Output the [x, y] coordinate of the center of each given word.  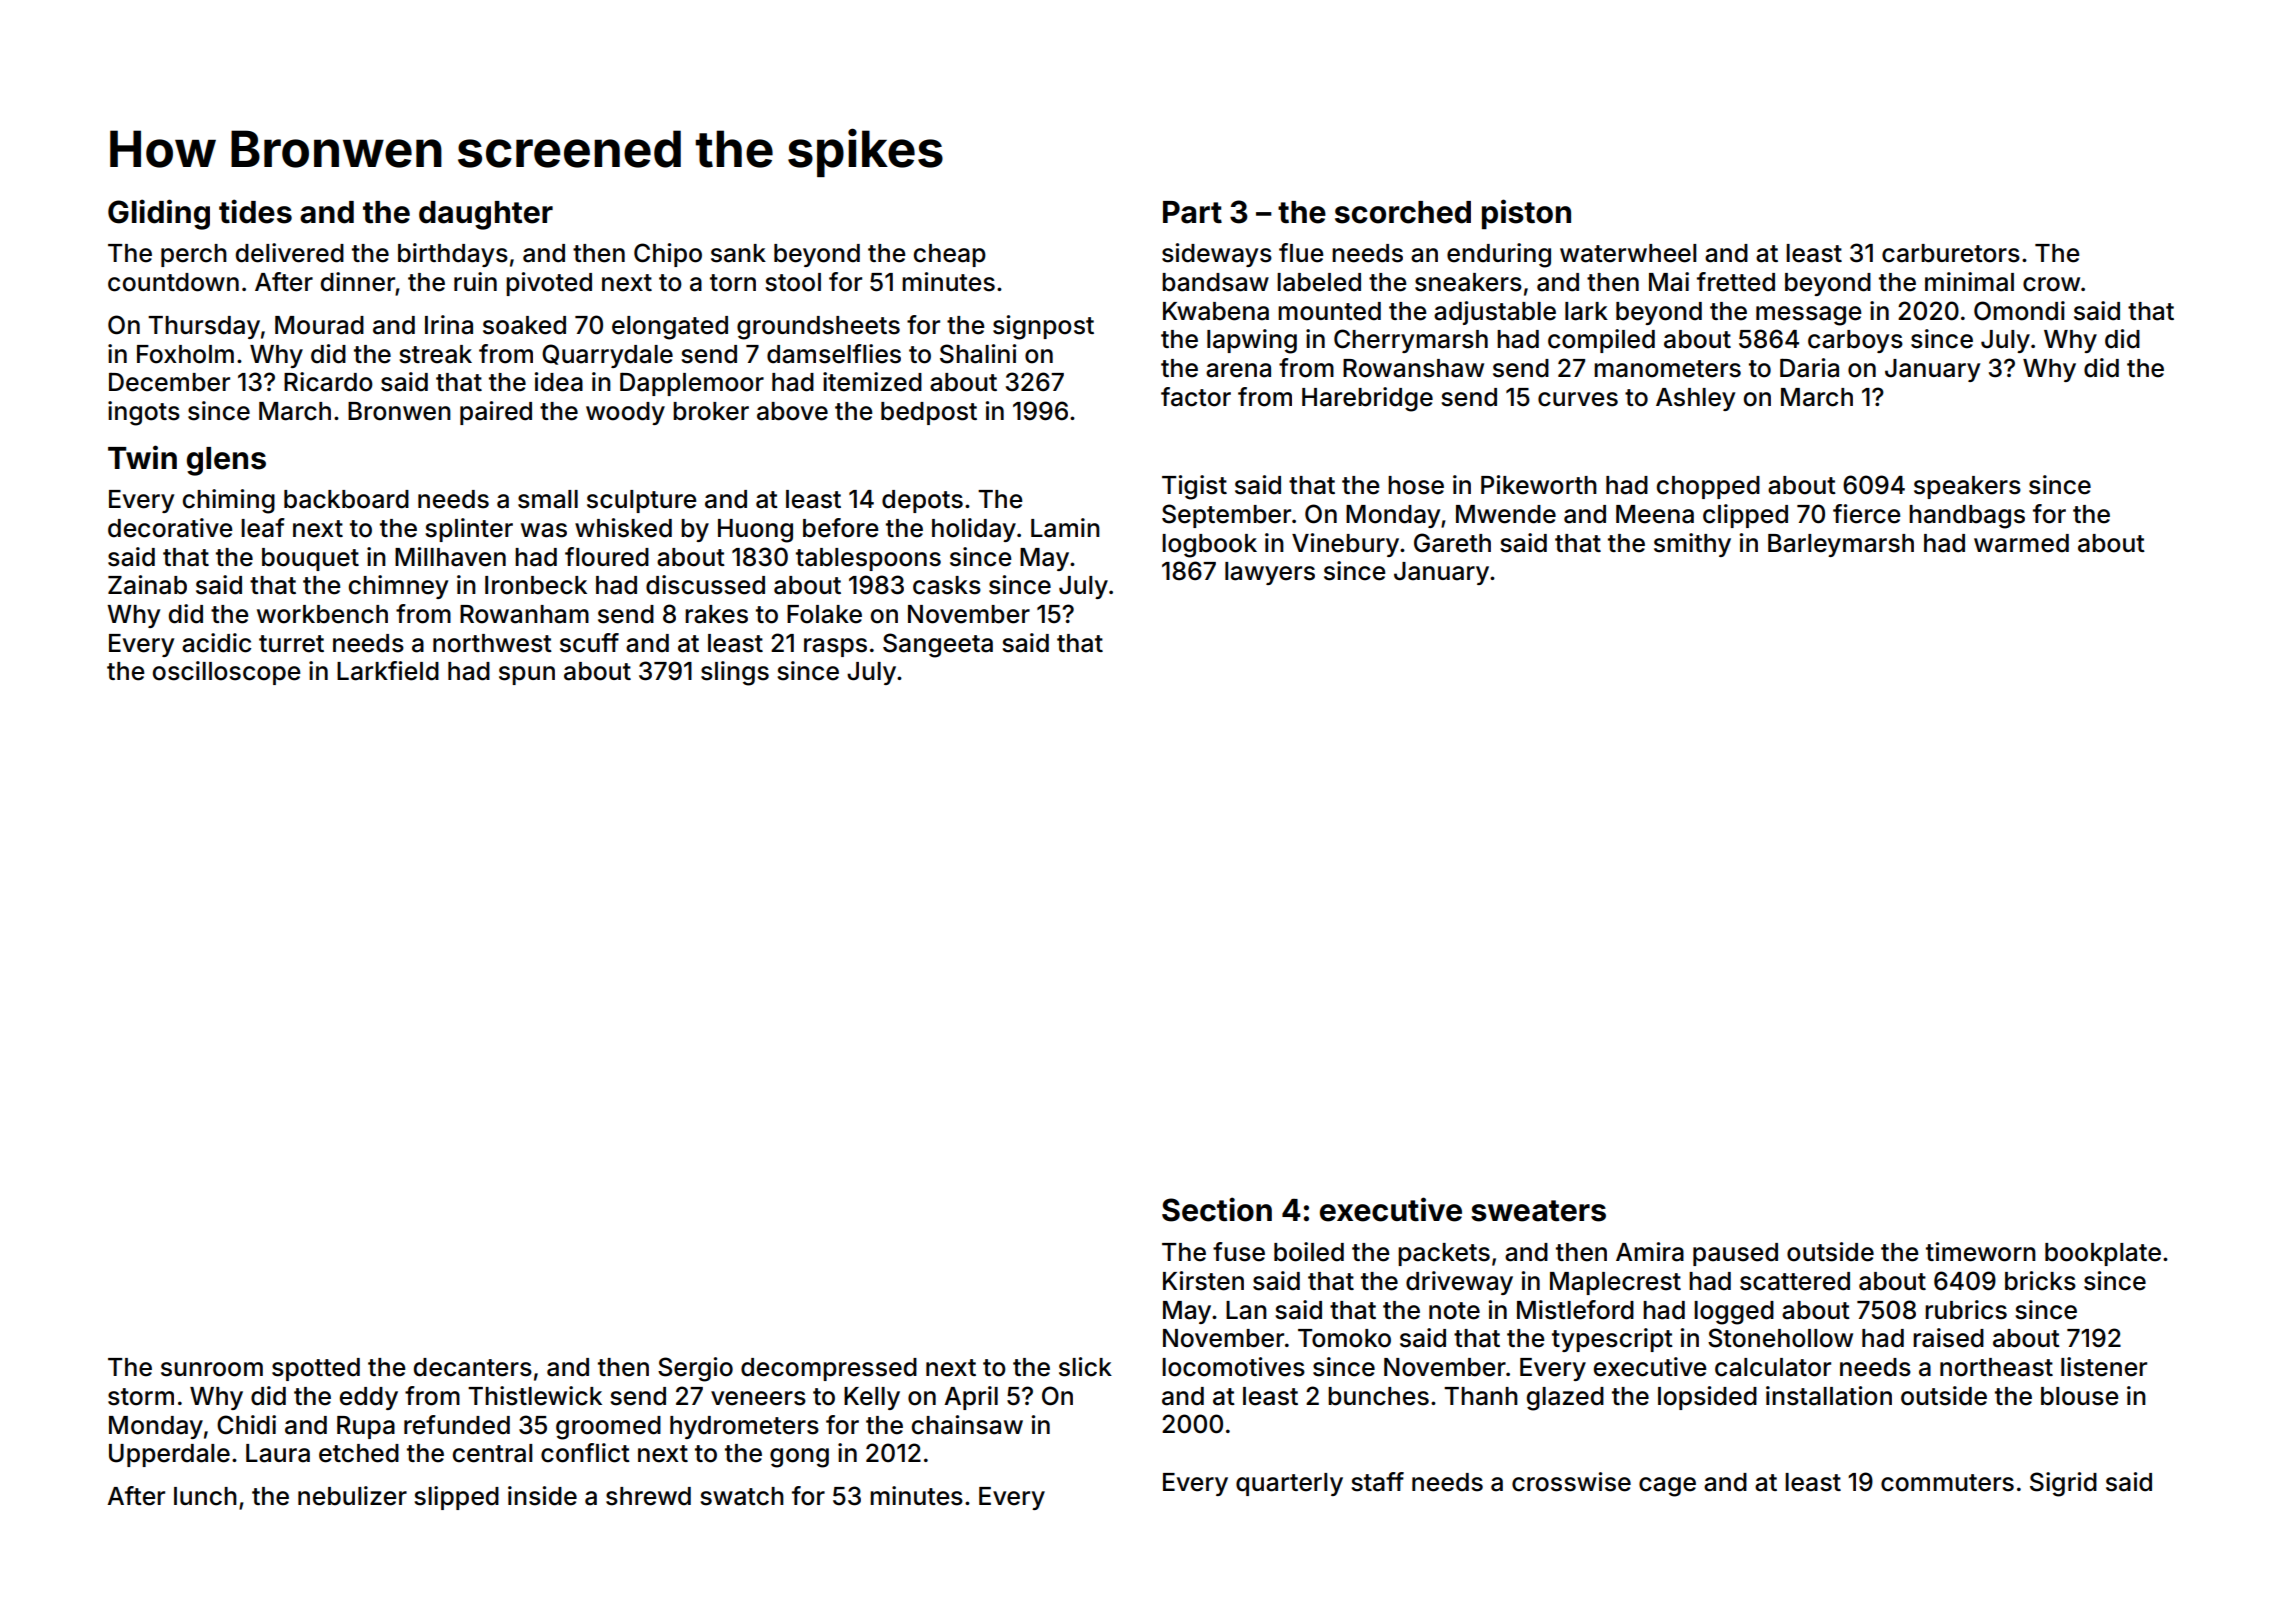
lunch [205, 1496]
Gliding [159, 214]
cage [1667, 1487]
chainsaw [967, 1425]
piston [1526, 214]
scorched [1403, 212]
